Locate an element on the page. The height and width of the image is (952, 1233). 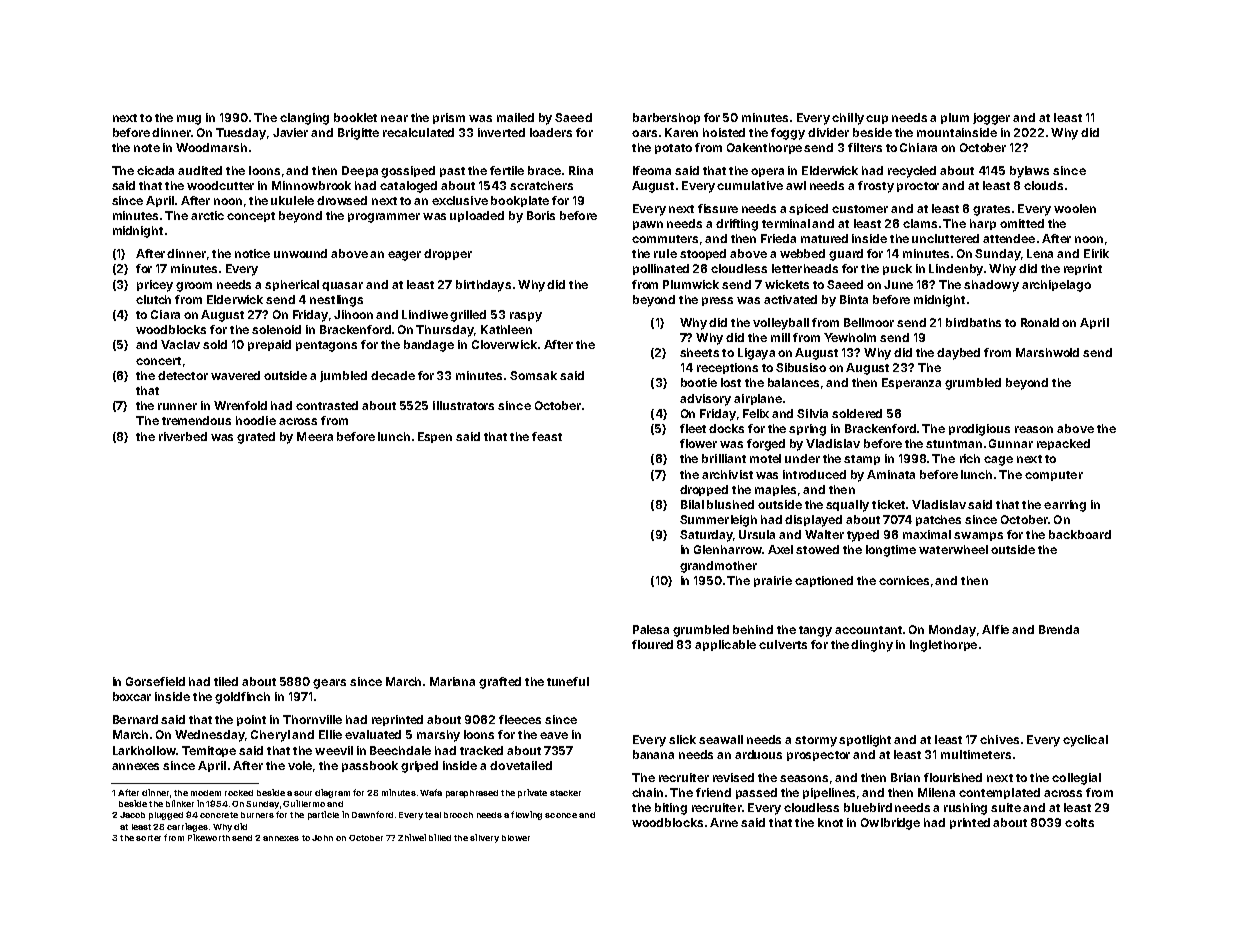
jogger is located at coordinates (991, 119).
